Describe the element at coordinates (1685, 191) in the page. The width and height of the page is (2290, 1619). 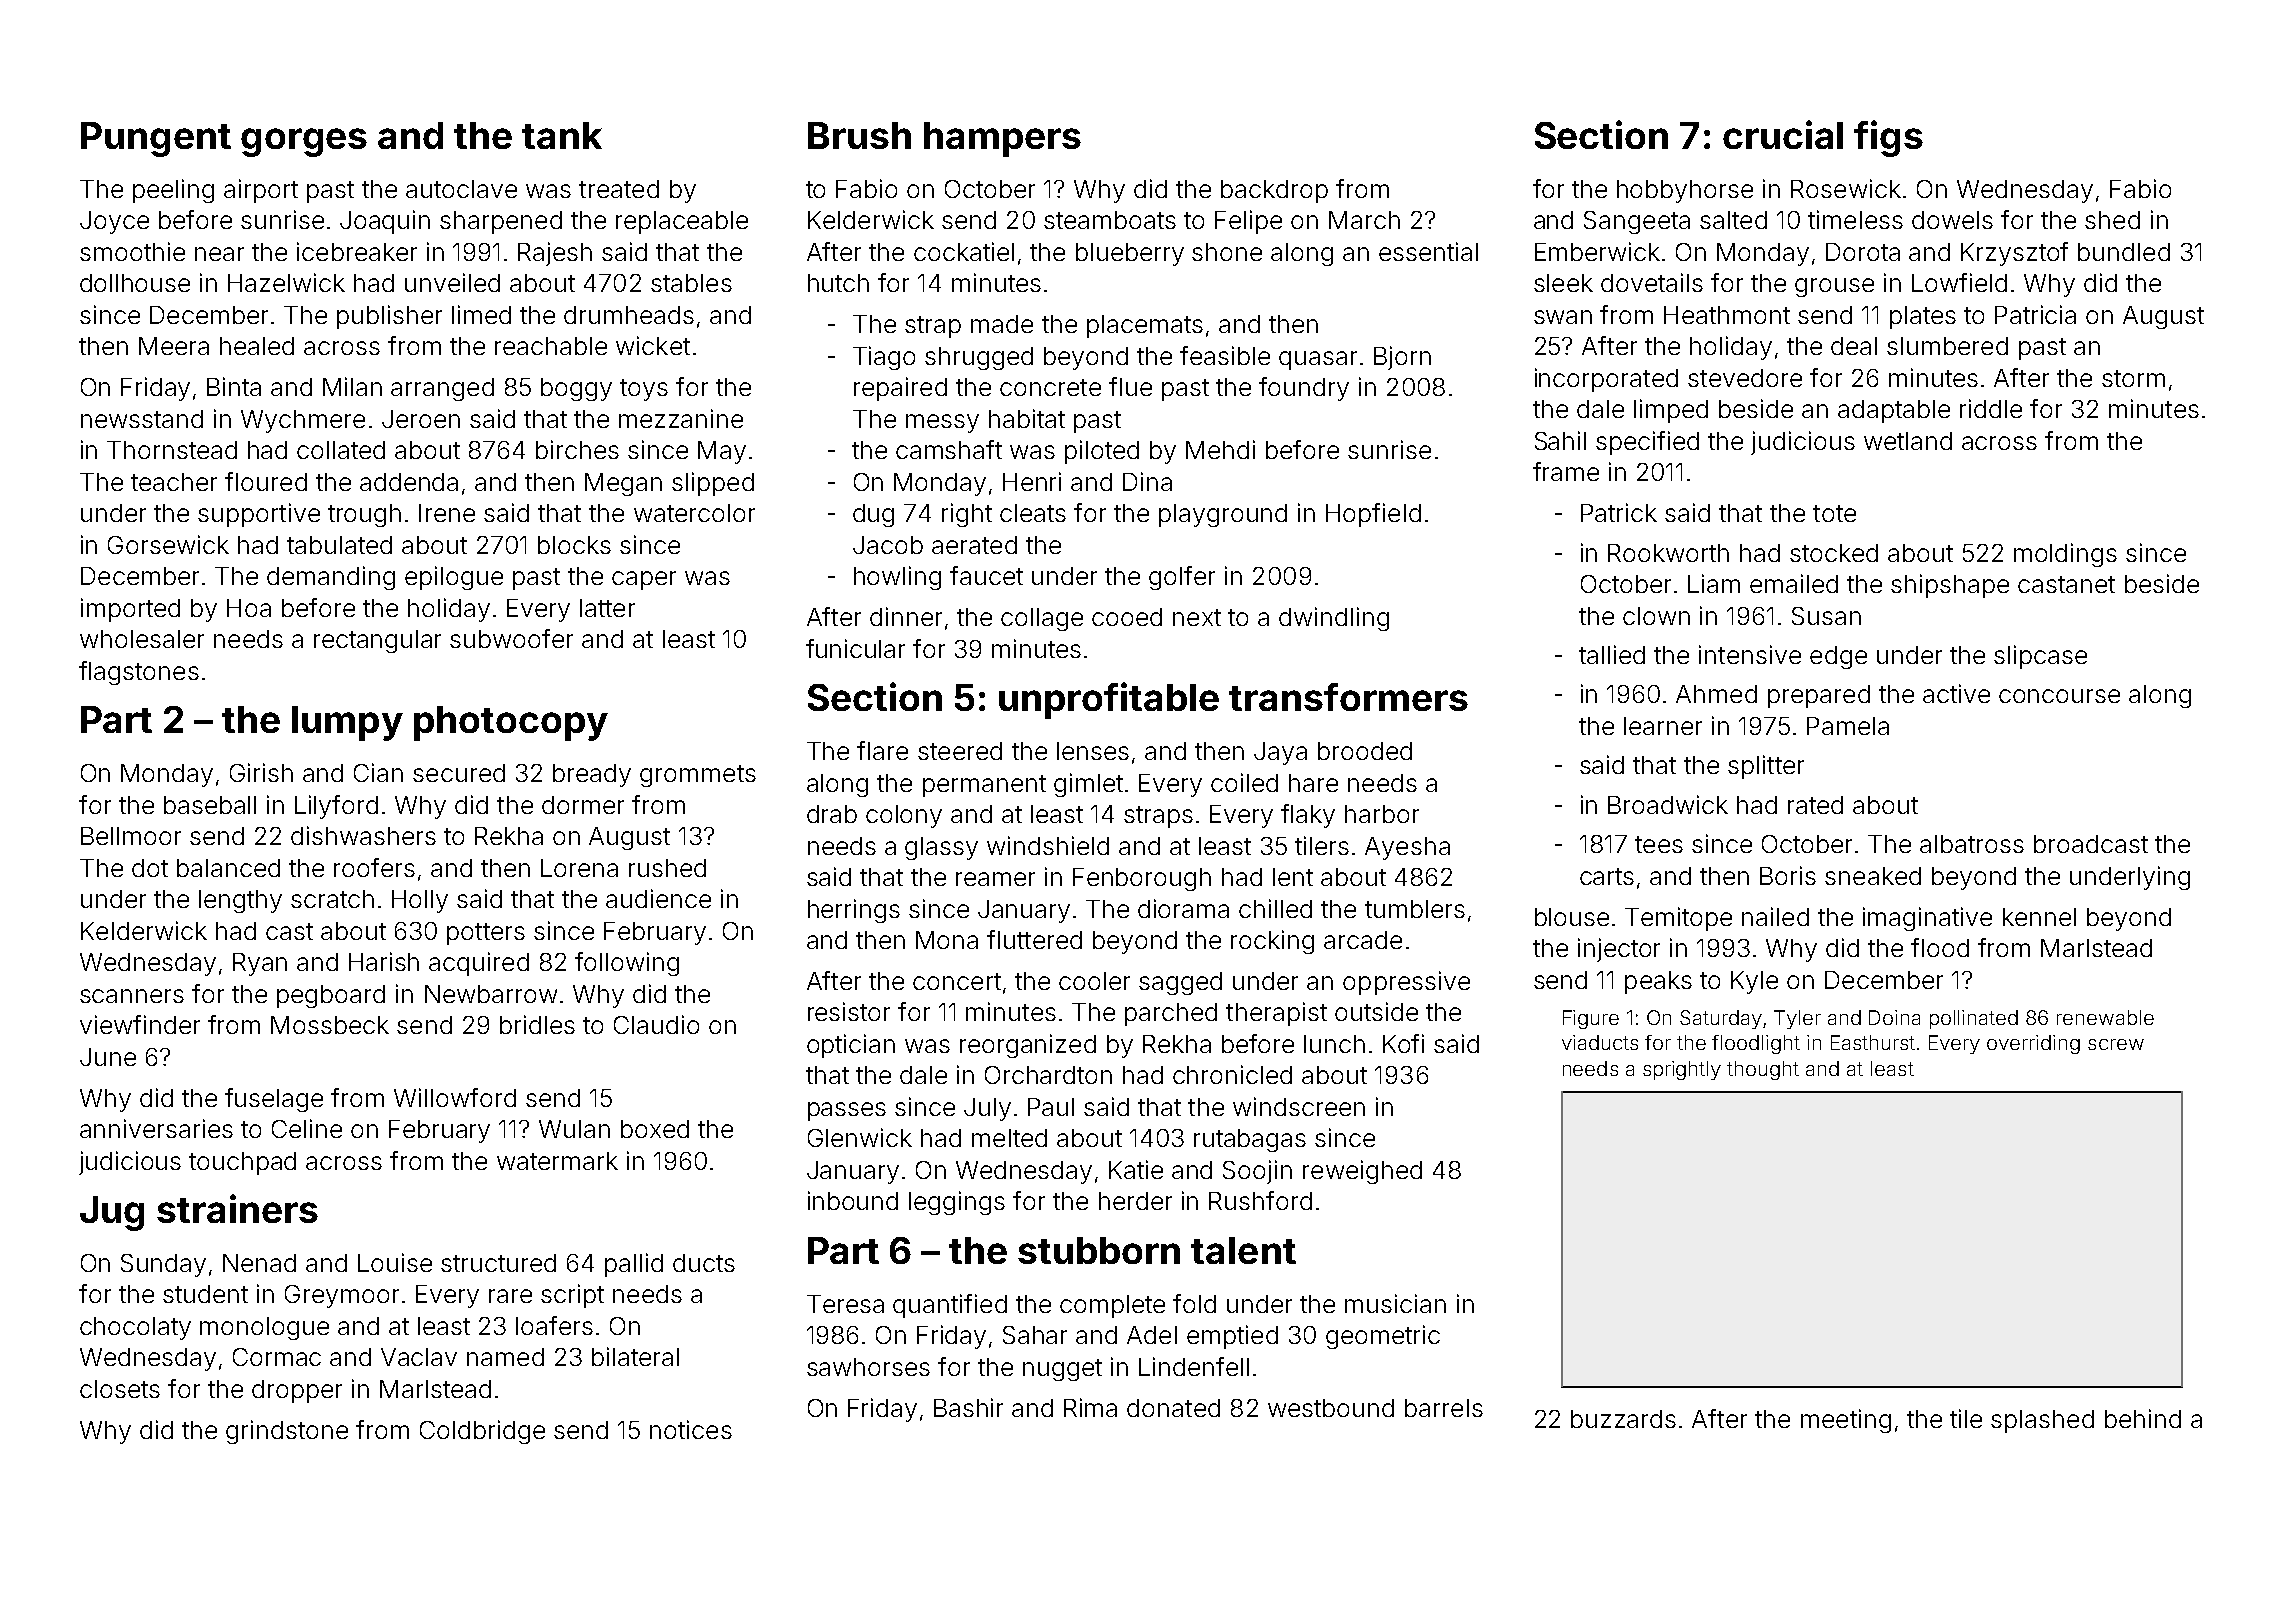
I see `hobbyhorse` at that location.
